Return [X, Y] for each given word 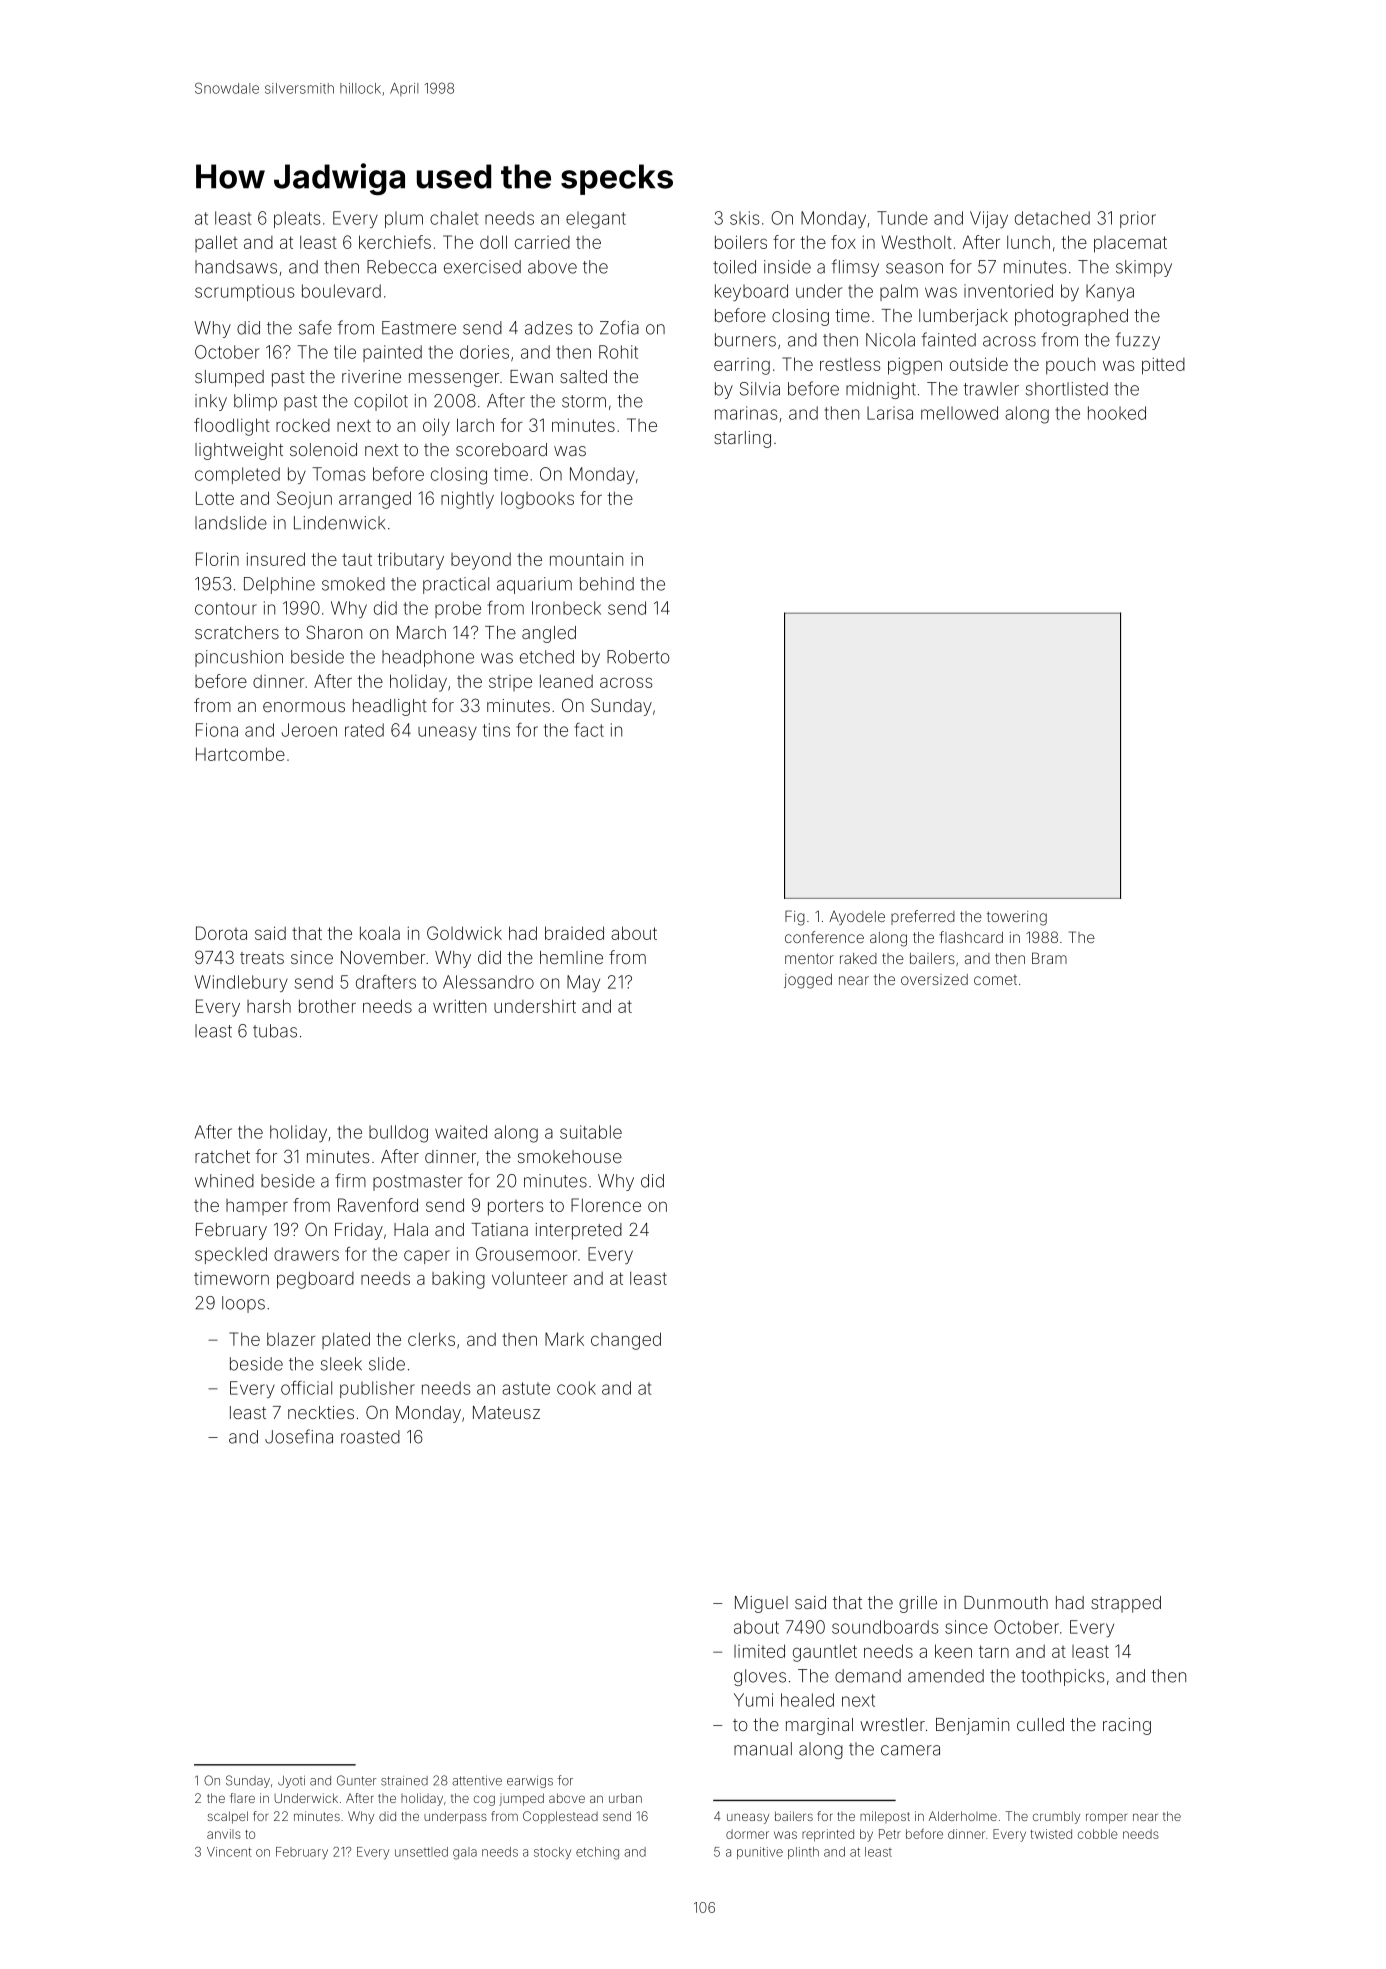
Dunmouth [1006, 1602]
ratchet [222, 1156]
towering [1017, 918]
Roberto [638, 657]
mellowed [959, 413]
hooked [1117, 413]
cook [576, 1388]
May [583, 983]
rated [364, 730]
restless [850, 364]
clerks [431, 1339]
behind [607, 584]
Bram [1049, 958]
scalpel [228, 1817]
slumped [229, 378]
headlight [390, 707]
